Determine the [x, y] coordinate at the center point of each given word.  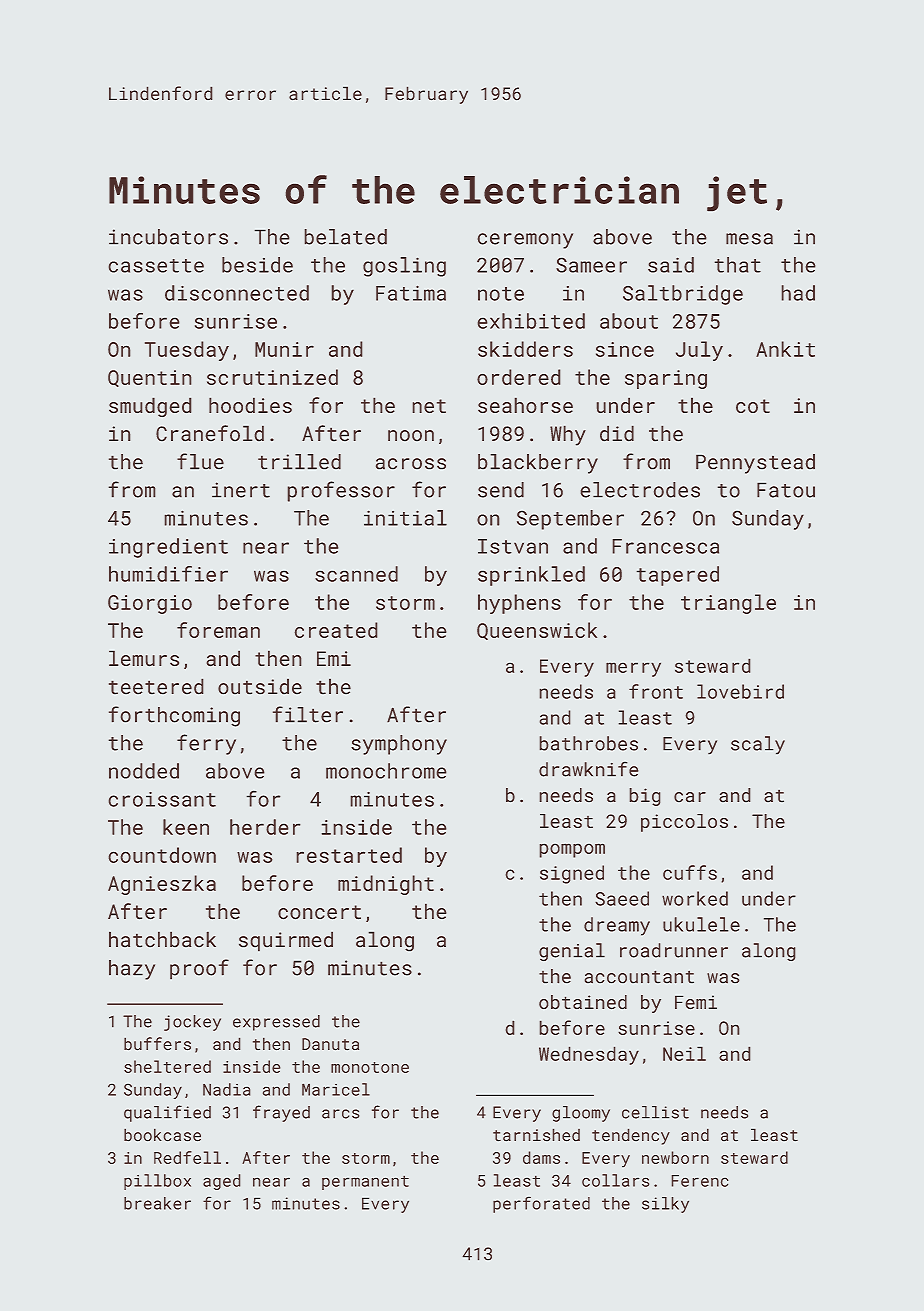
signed [572, 874]
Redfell [187, 1157]
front [656, 691]
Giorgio [150, 604]
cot [753, 406]
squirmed [286, 941]
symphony [399, 745]
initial [405, 518]
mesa [749, 239]
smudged [150, 407]
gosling [404, 267]
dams [541, 1157]
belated [345, 237]
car [690, 797]
